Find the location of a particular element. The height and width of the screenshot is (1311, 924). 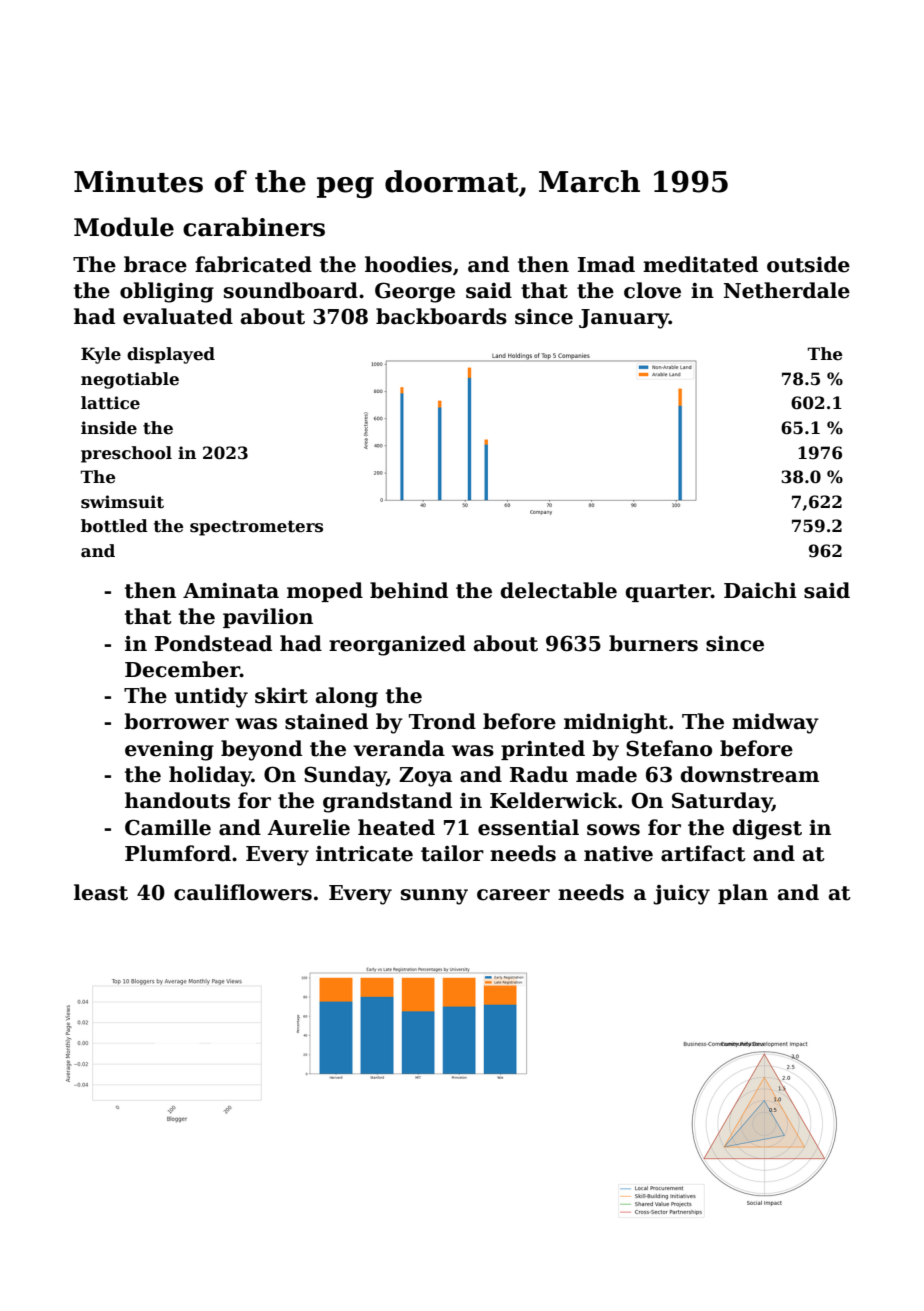

Imad is located at coordinates (606, 264).
